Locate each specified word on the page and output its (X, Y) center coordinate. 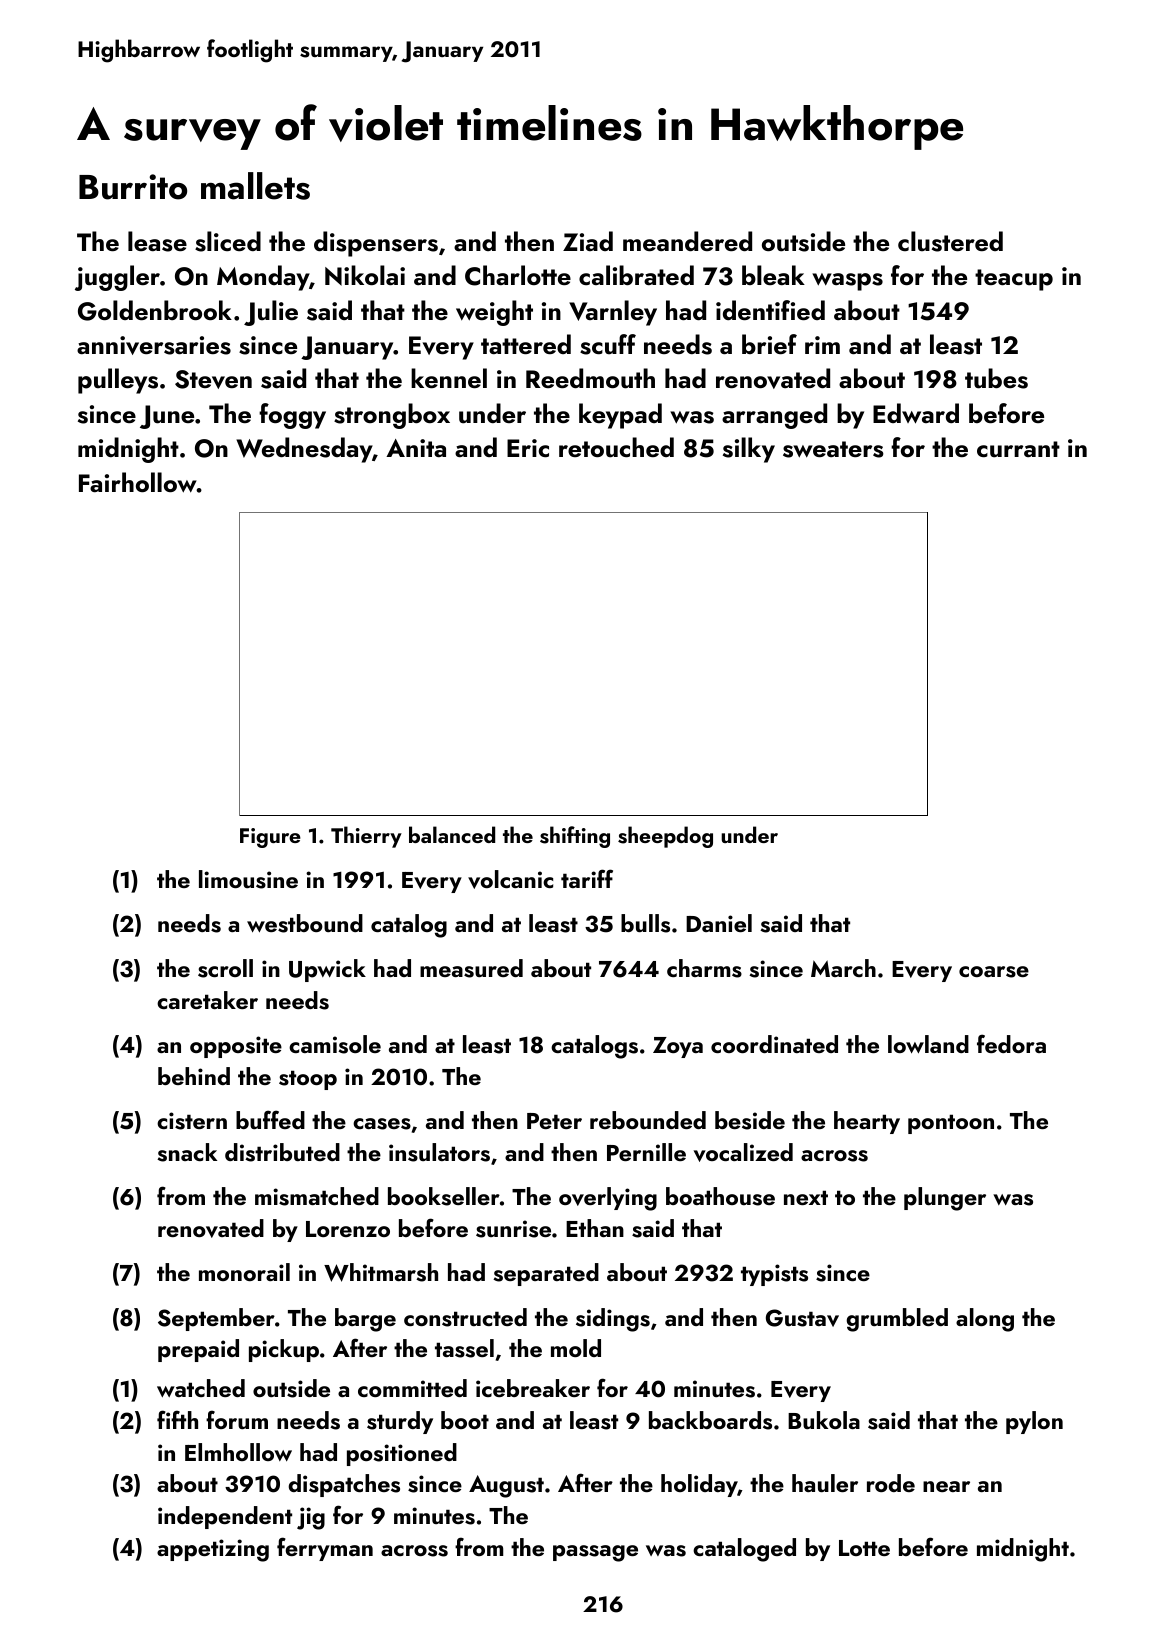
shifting (575, 837)
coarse (994, 972)
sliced (228, 241)
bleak (773, 275)
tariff (587, 878)
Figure (270, 838)
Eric (528, 448)
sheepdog (665, 837)
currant (1018, 449)
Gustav (802, 1318)
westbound (305, 923)
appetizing (213, 1550)
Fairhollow (138, 482)
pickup (284, 1350)
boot (465, 1420)
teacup (1014, 280)
